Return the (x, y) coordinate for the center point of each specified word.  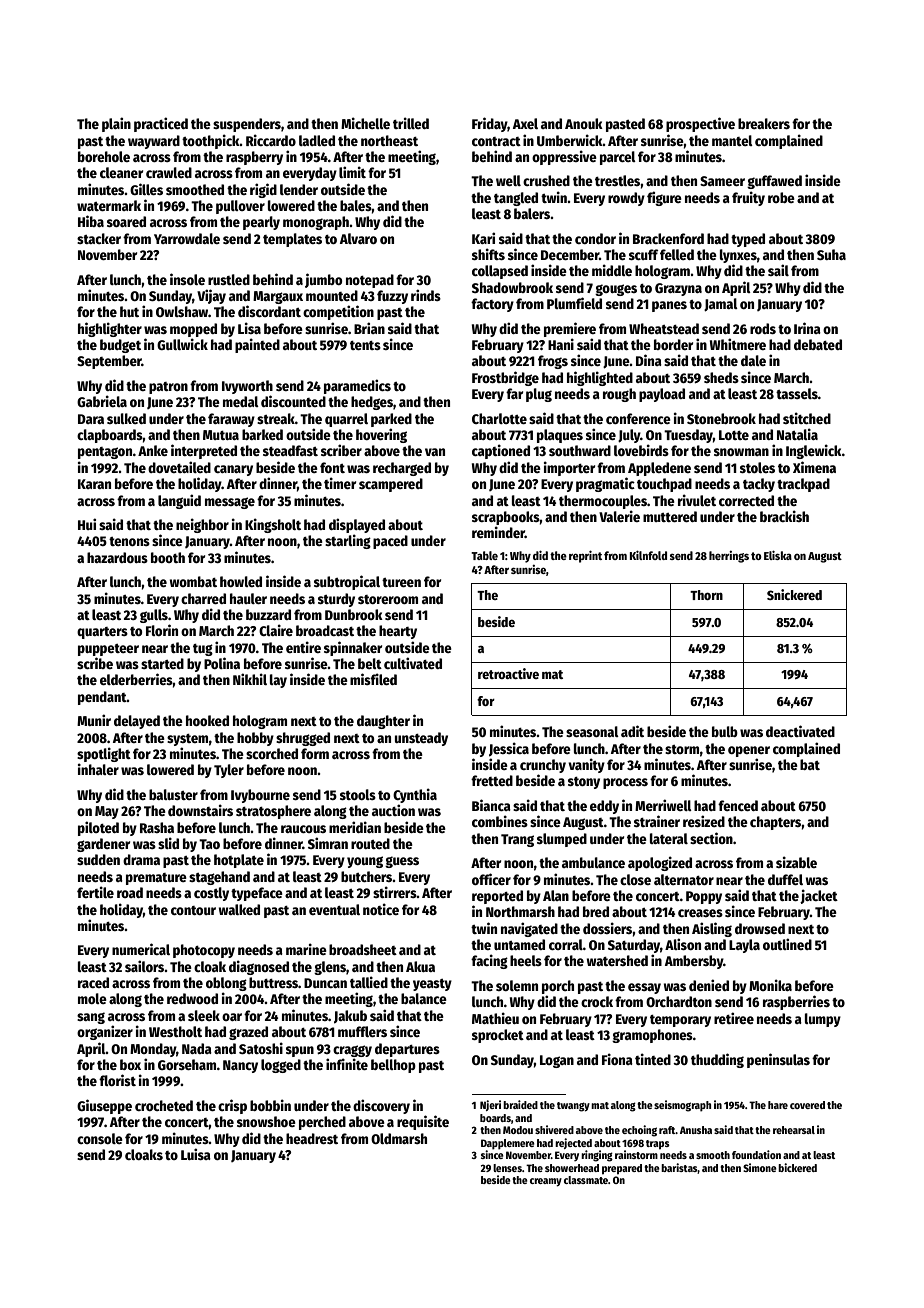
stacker (99, 238)
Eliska (778, 555)
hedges (372, 403)
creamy (546, 1182)
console (100, 1138)
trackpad (803, 485)
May (107, 812)
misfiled (373, 679)
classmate (586, 1180)
